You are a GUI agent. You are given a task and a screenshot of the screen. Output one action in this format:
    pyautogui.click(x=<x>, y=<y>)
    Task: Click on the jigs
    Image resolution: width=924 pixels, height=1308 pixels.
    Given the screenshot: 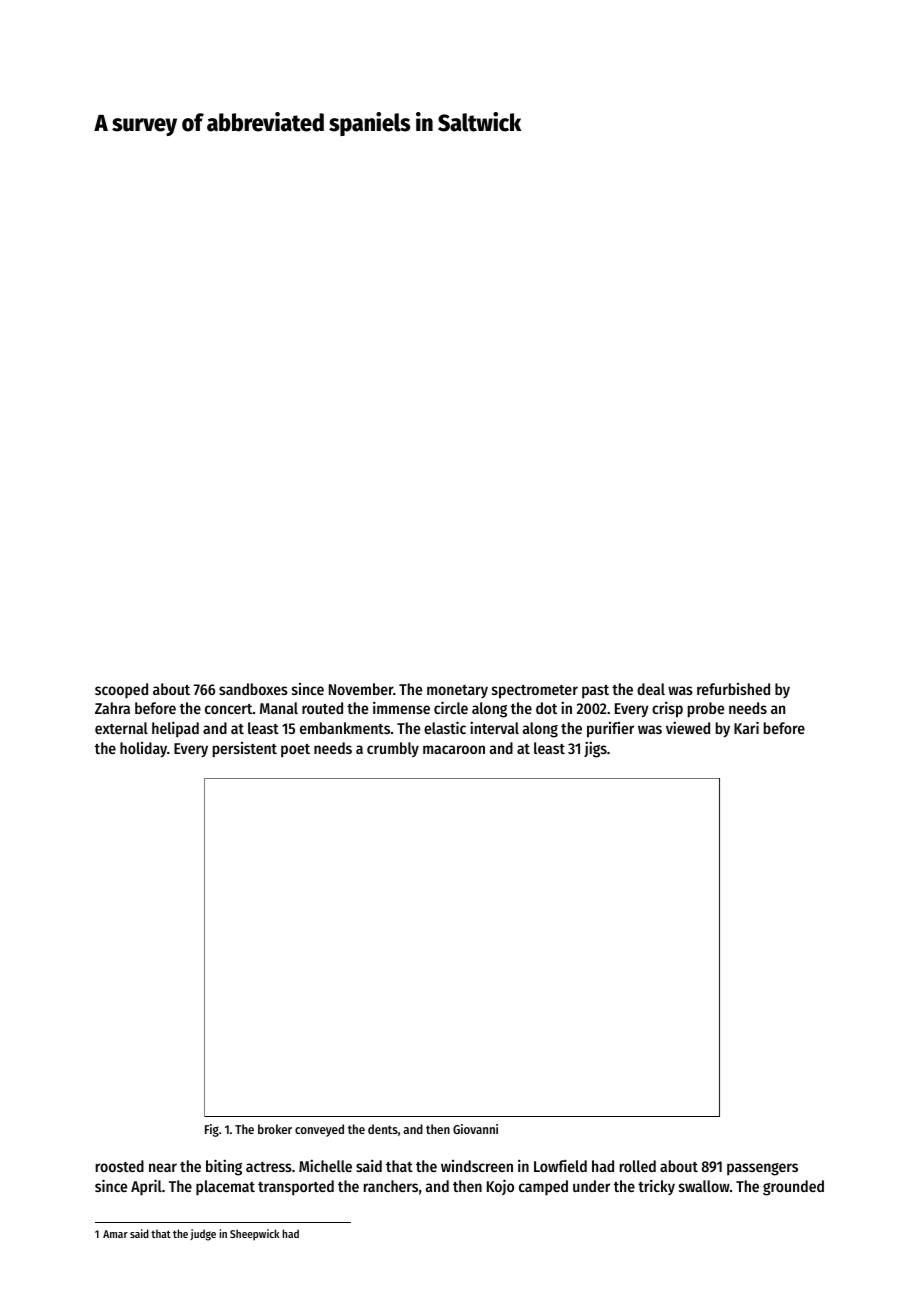 What is the action you would take?
    pyautogui.click(x=595, y=749)
